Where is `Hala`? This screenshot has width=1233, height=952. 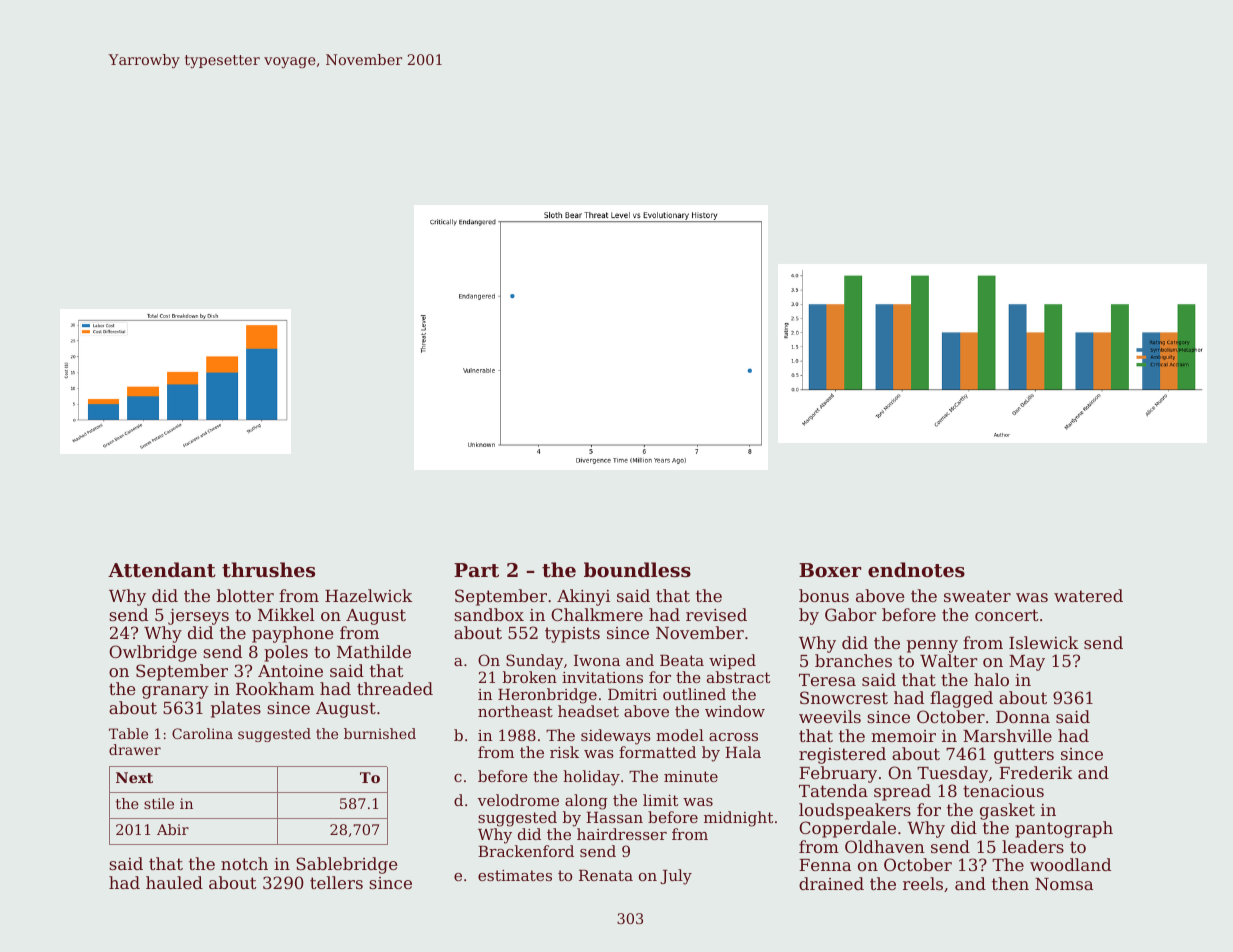 Hala is located at coordinates (743, 752).
